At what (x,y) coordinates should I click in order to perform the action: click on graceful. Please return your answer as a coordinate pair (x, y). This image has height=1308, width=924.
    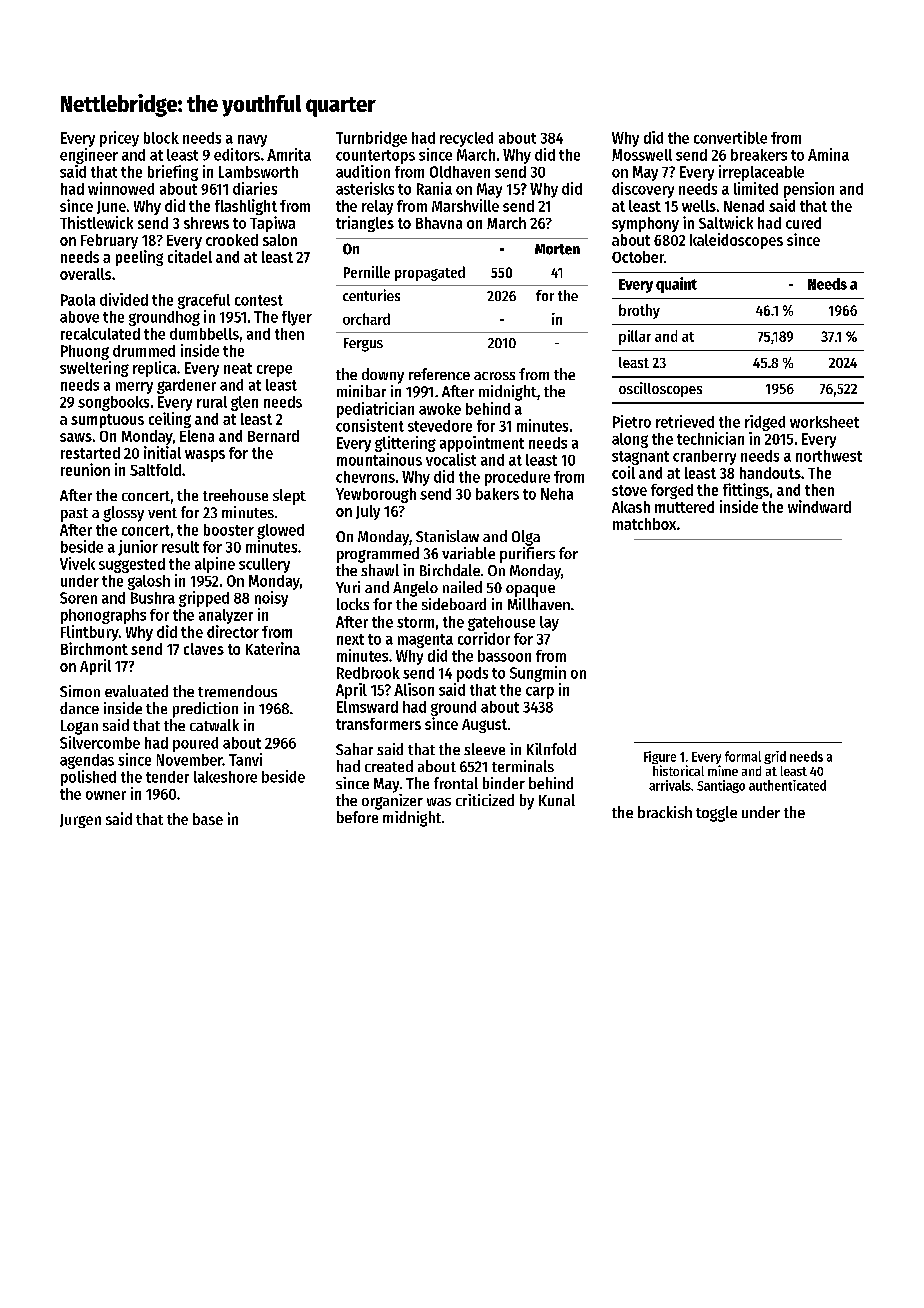
    Looking at the image, I should click on (204, 301).
